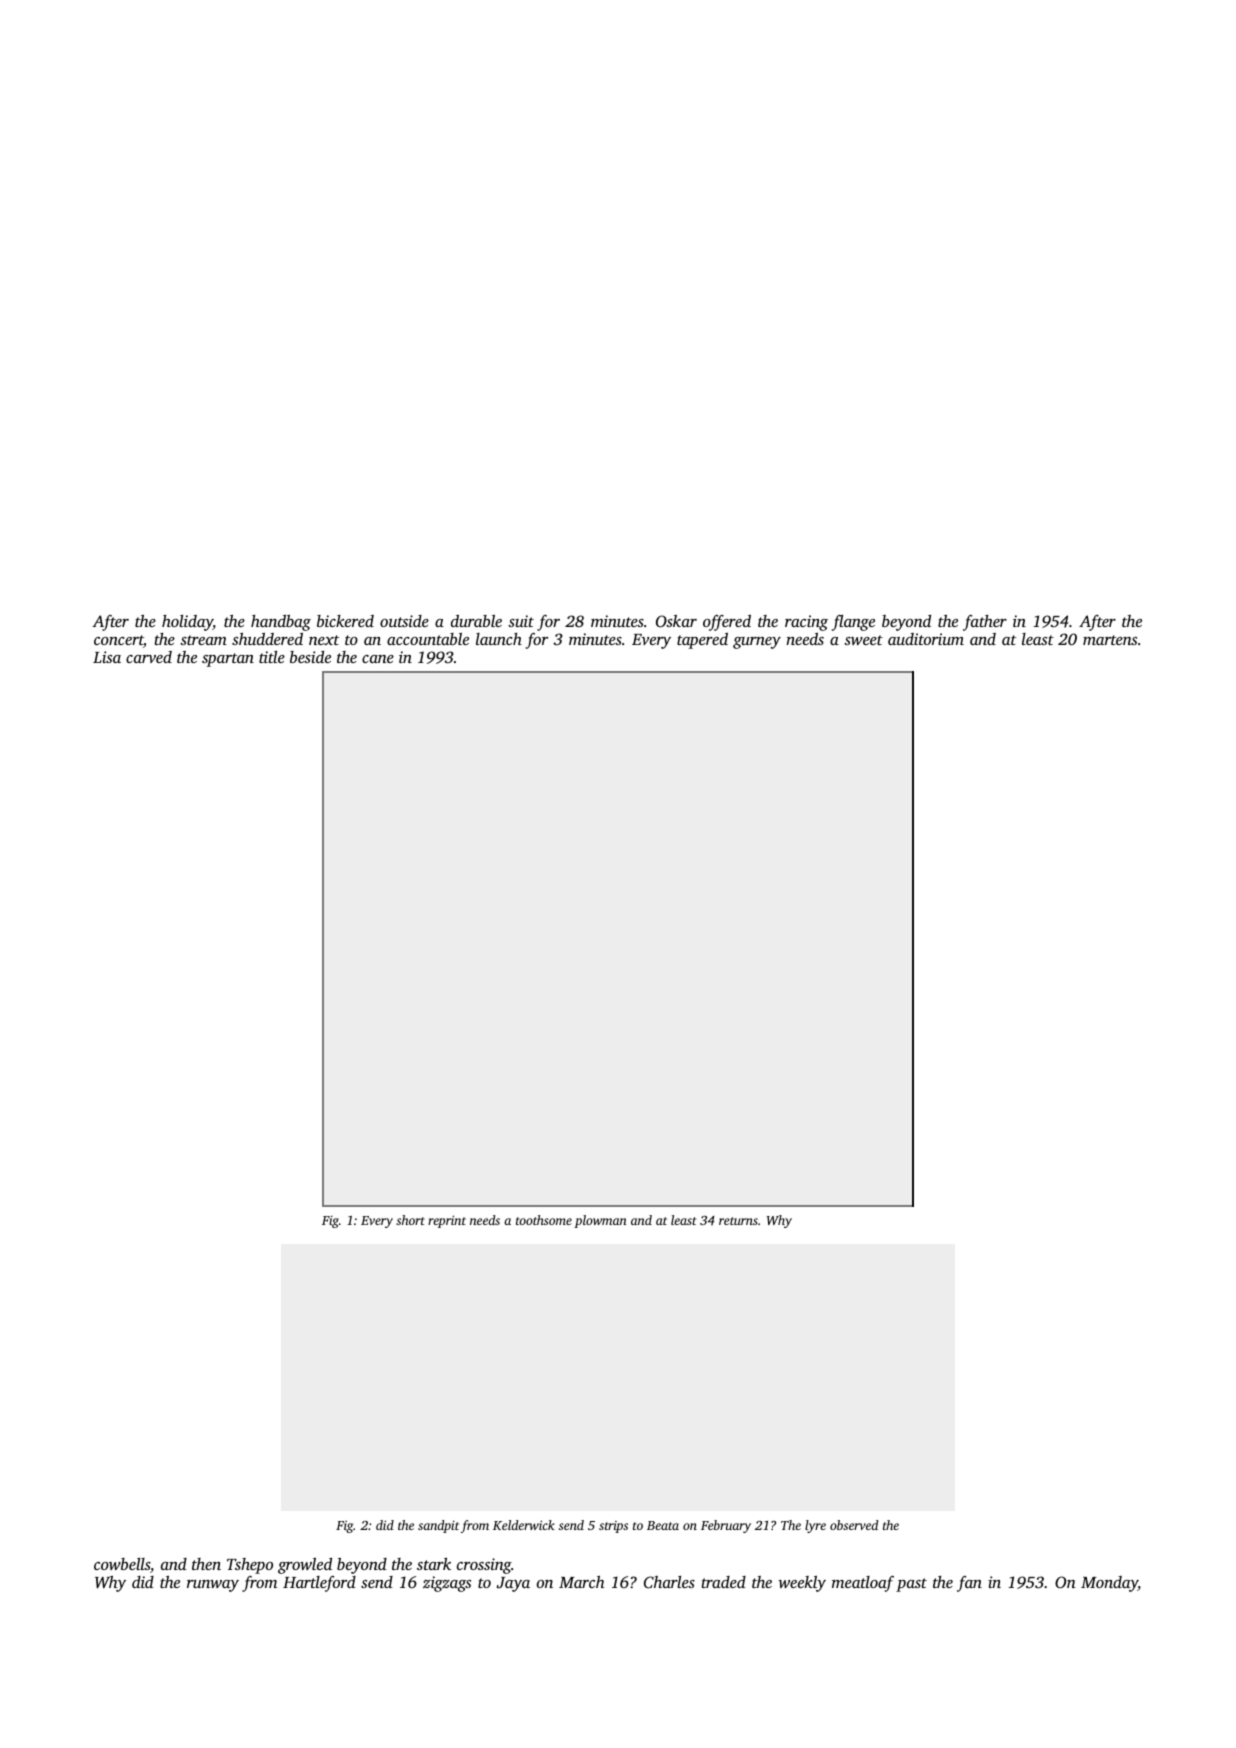 The image size is (1236, 1748). I want to click on cowbells, so click(122, 1564).
